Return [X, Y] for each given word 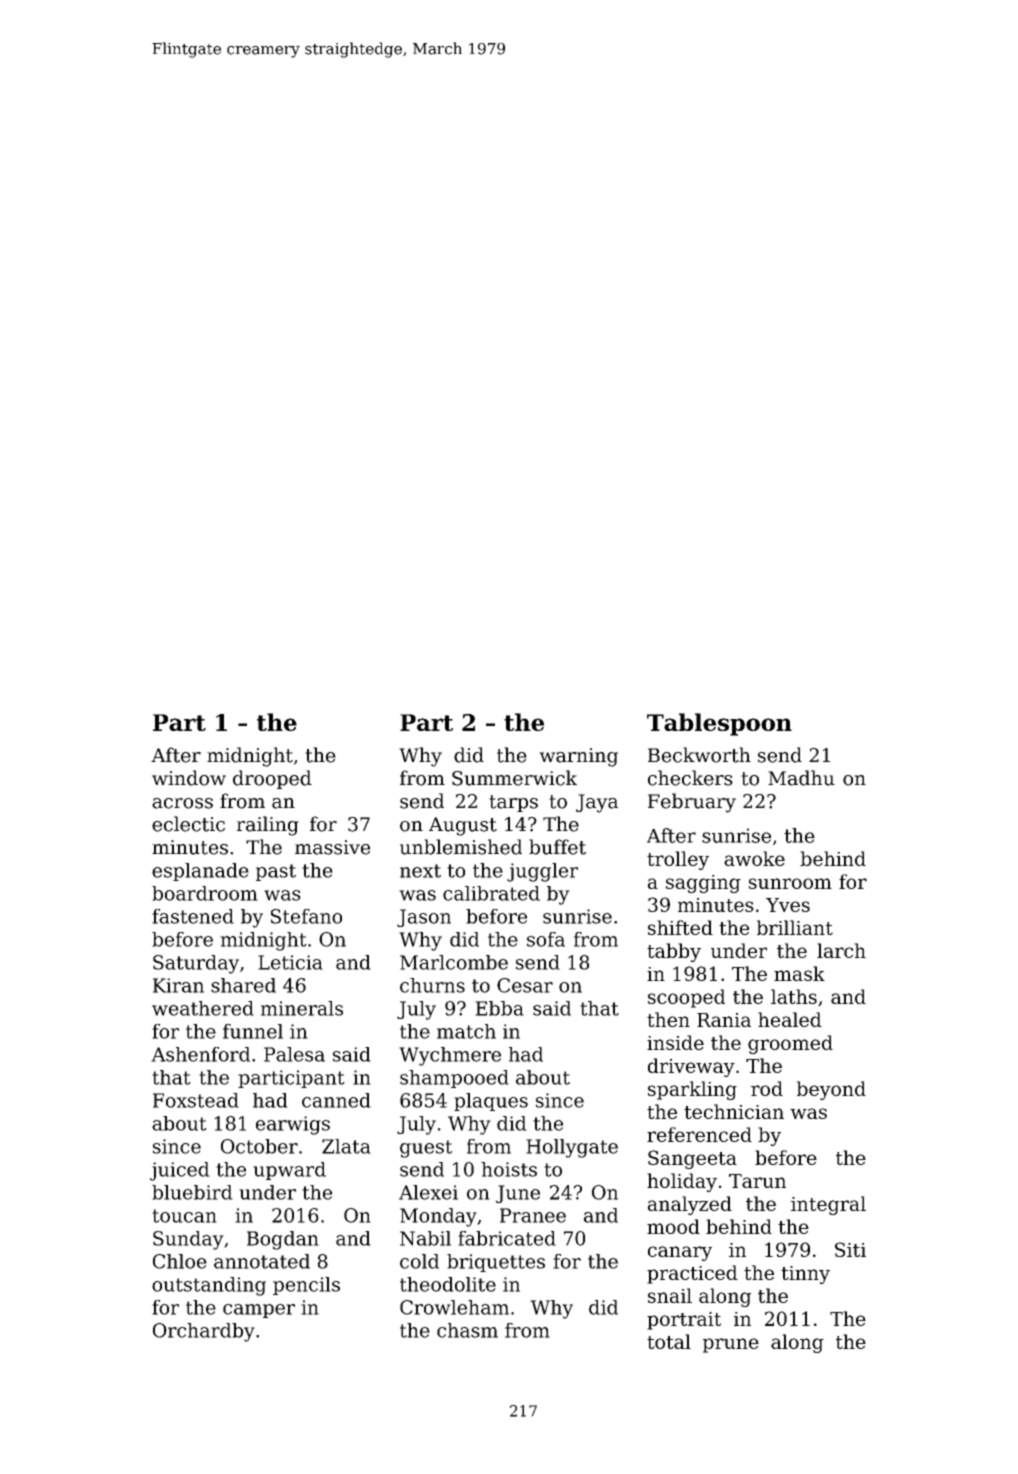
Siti [850, 1249]
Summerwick [514, 778]
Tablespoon [719, 724]
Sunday [188, 1240]
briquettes [496, 1263]
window [189, 778]
